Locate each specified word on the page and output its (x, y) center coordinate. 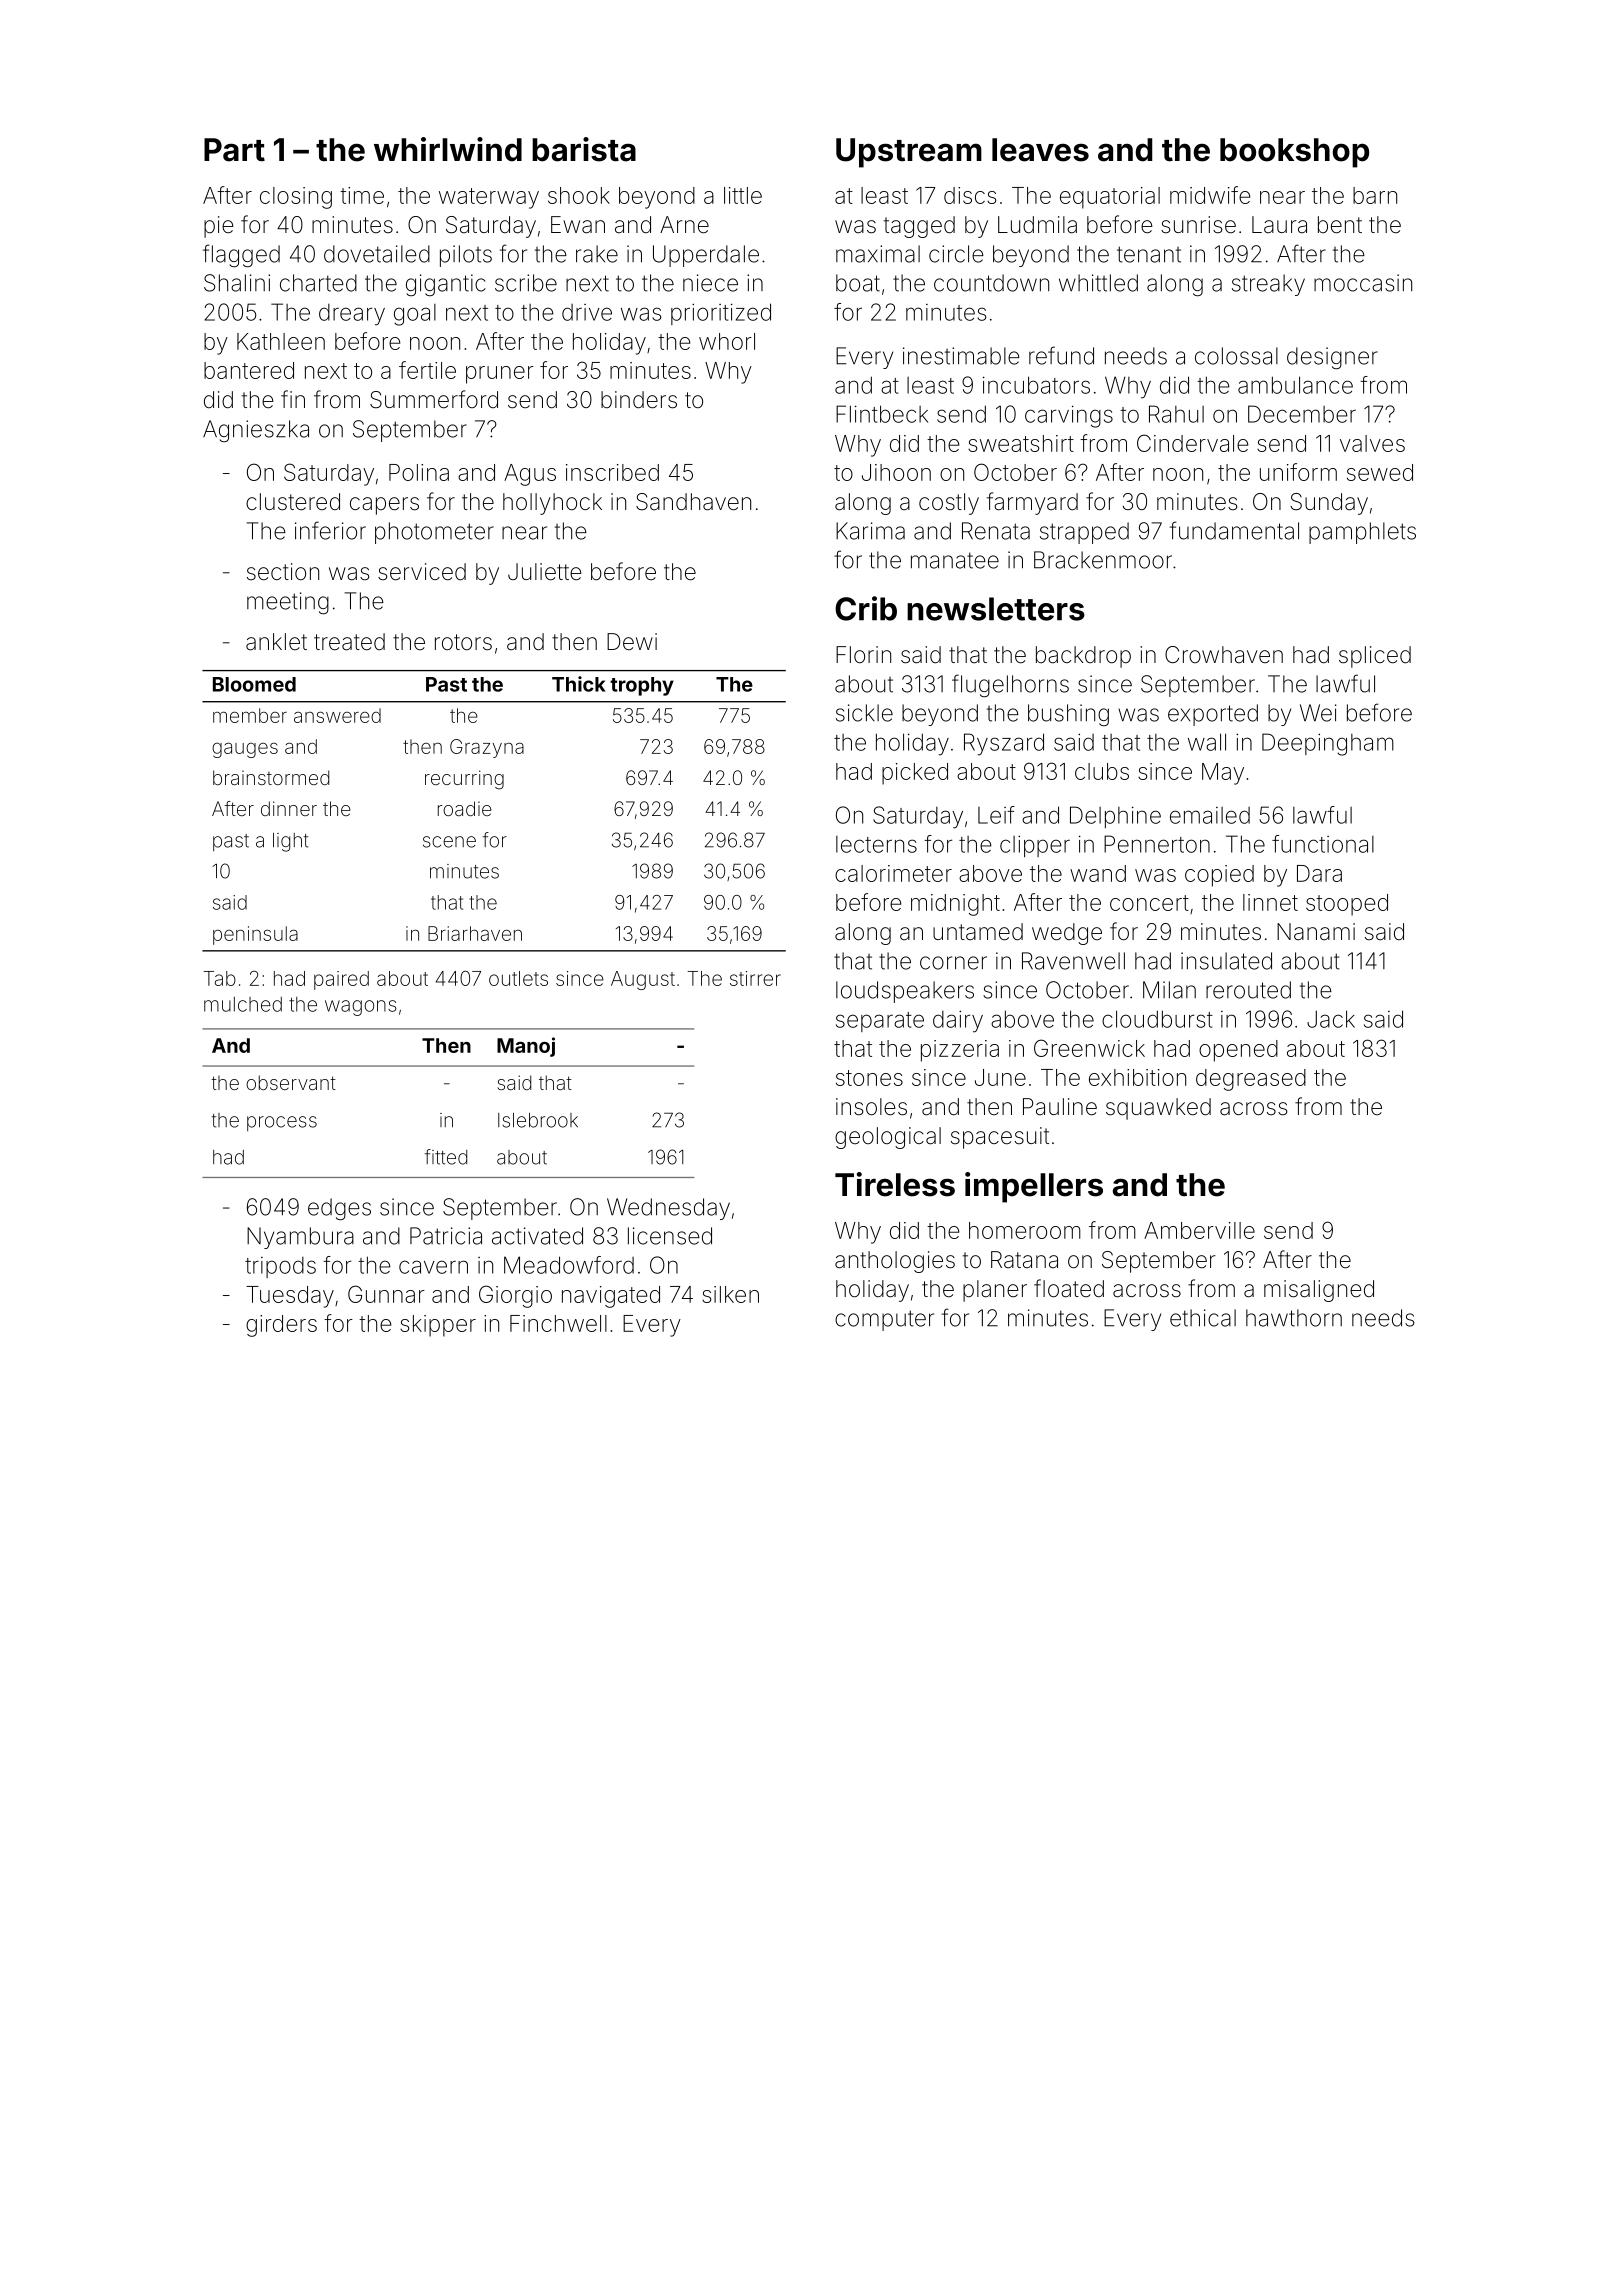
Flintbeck (882, 414)
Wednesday (668, 1209)
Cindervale (1192, 443)
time (362, 195)
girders (281, 1326)
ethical (1203, 1318)
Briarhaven (475, 933)
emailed (1210, 815)
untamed (978, 932)
